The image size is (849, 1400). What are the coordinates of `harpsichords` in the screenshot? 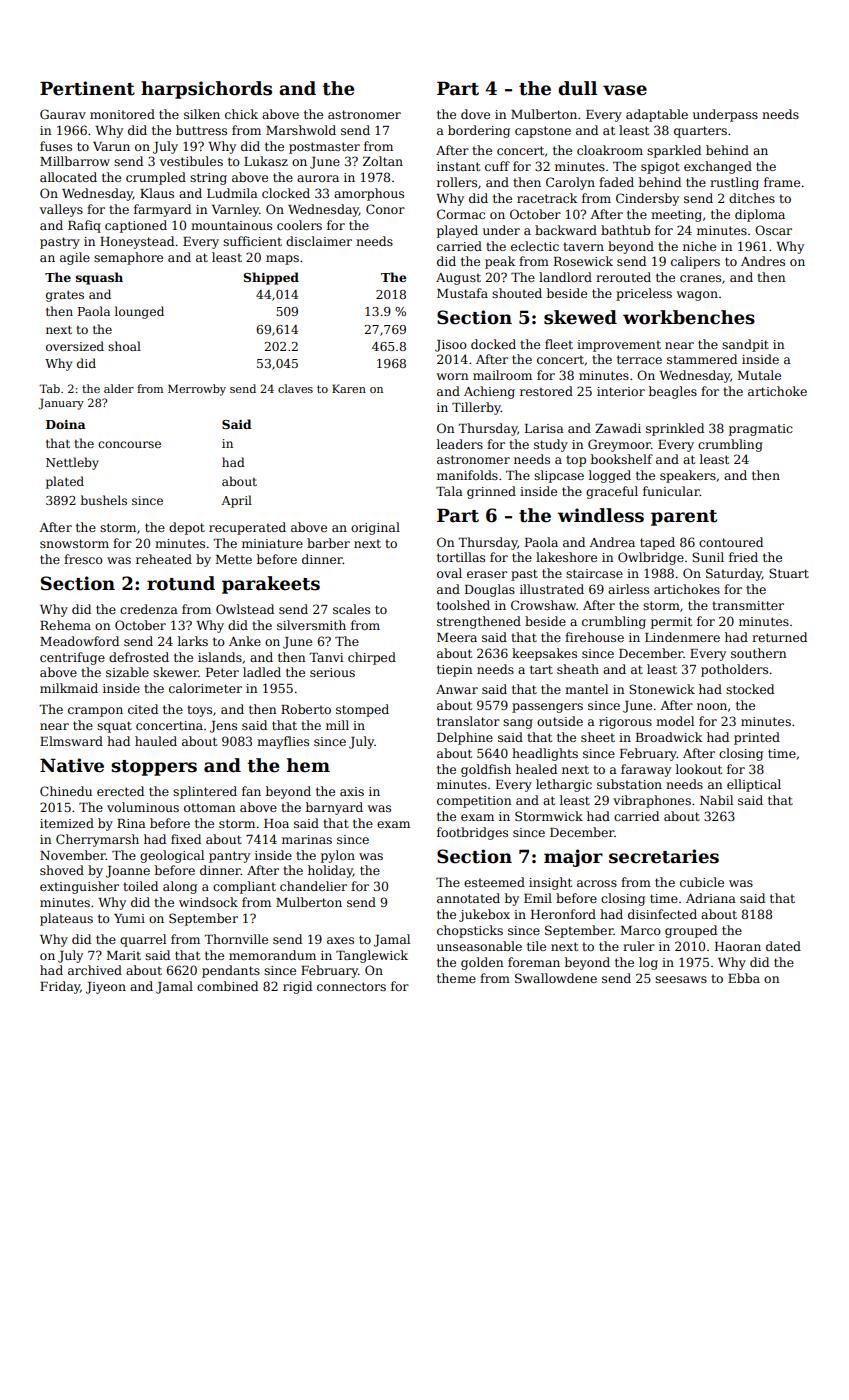 It's located at (206, 90).
